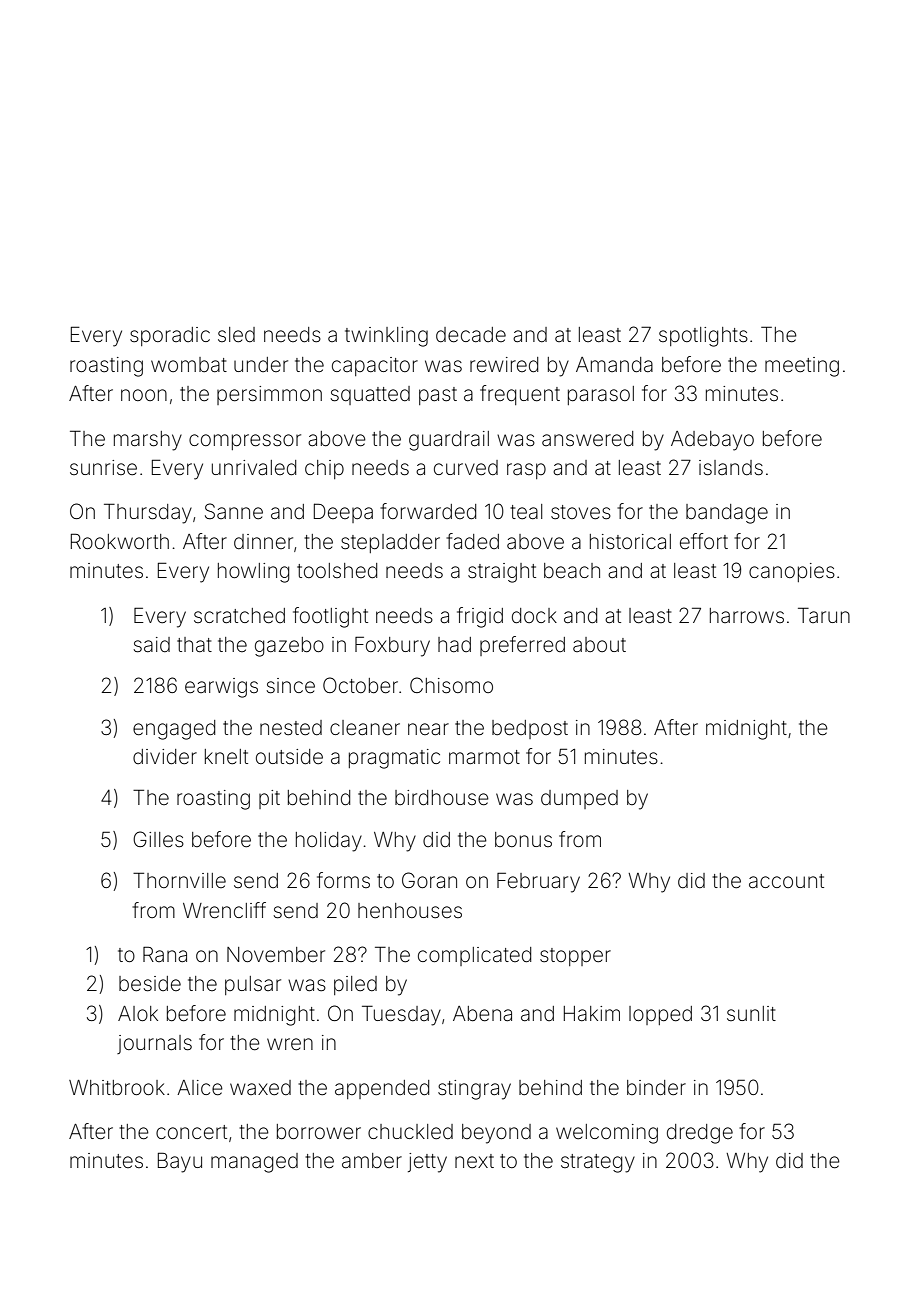 This screenshot has width=924, height=1311. Describe the element at coordinates (703, 337) in the screenshot. I see `spotlights` at that location.
